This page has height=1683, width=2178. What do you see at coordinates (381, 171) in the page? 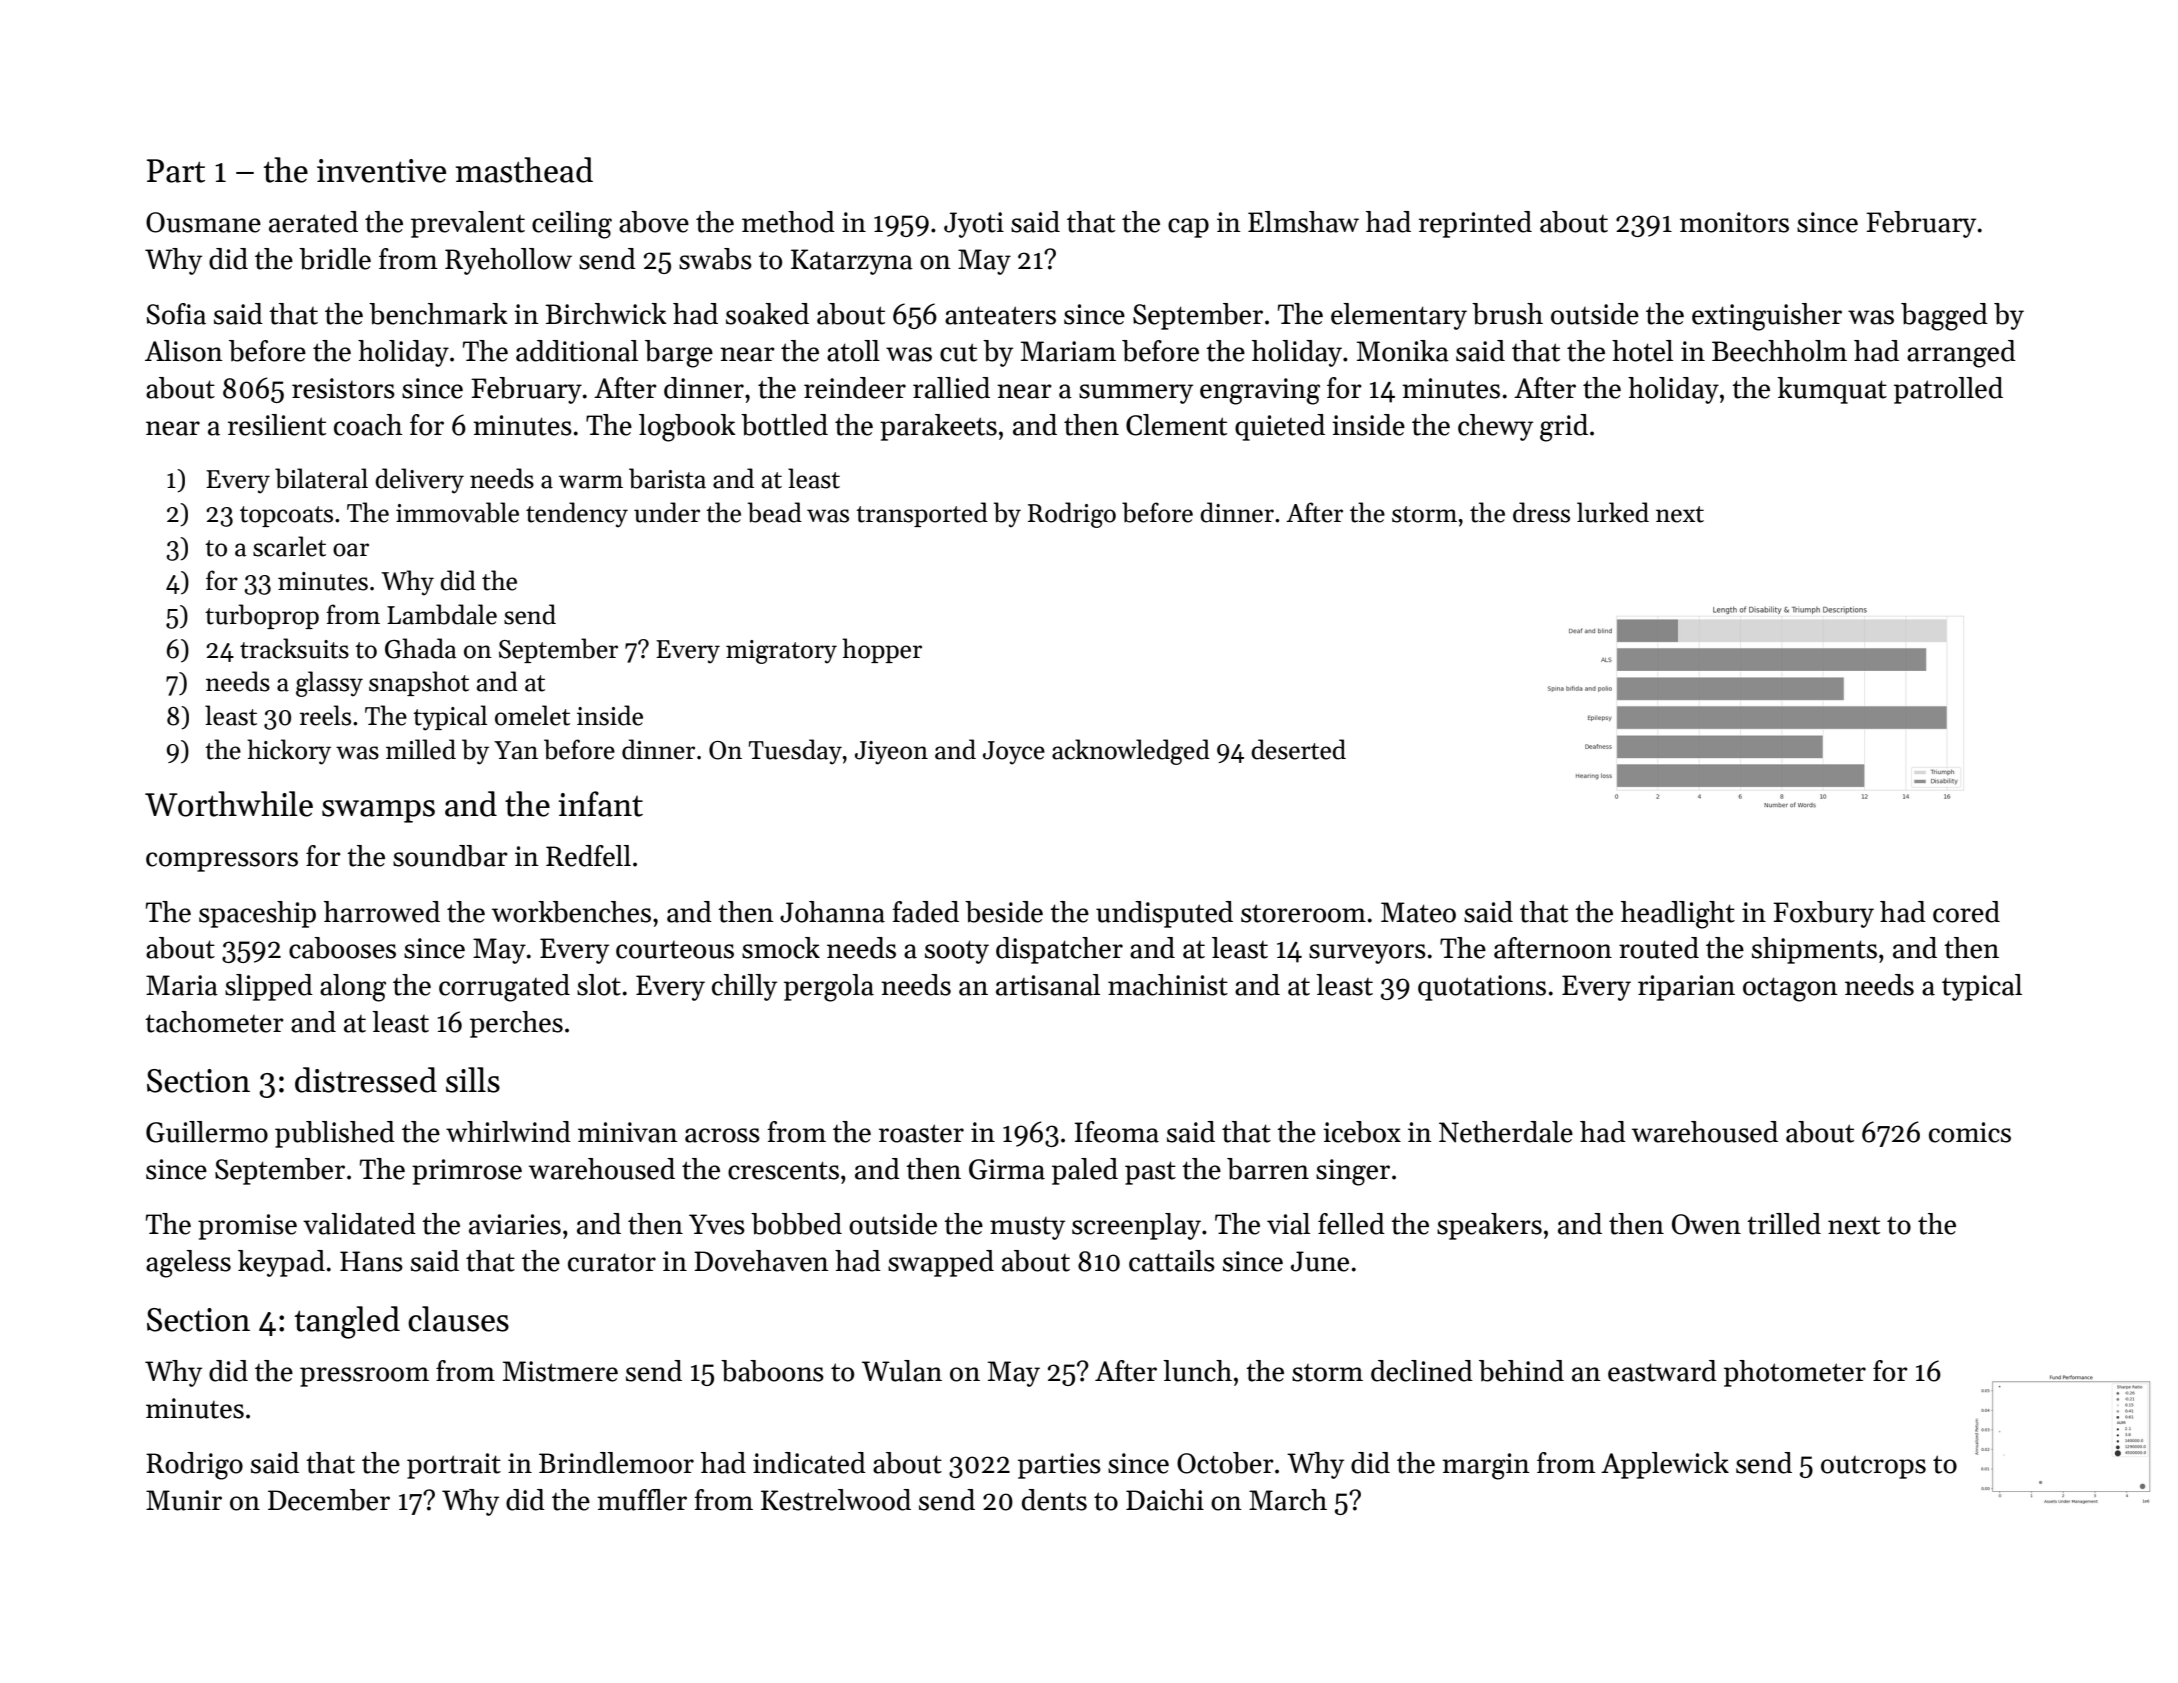
I see `inventive` at bounding box center [381, 171].
